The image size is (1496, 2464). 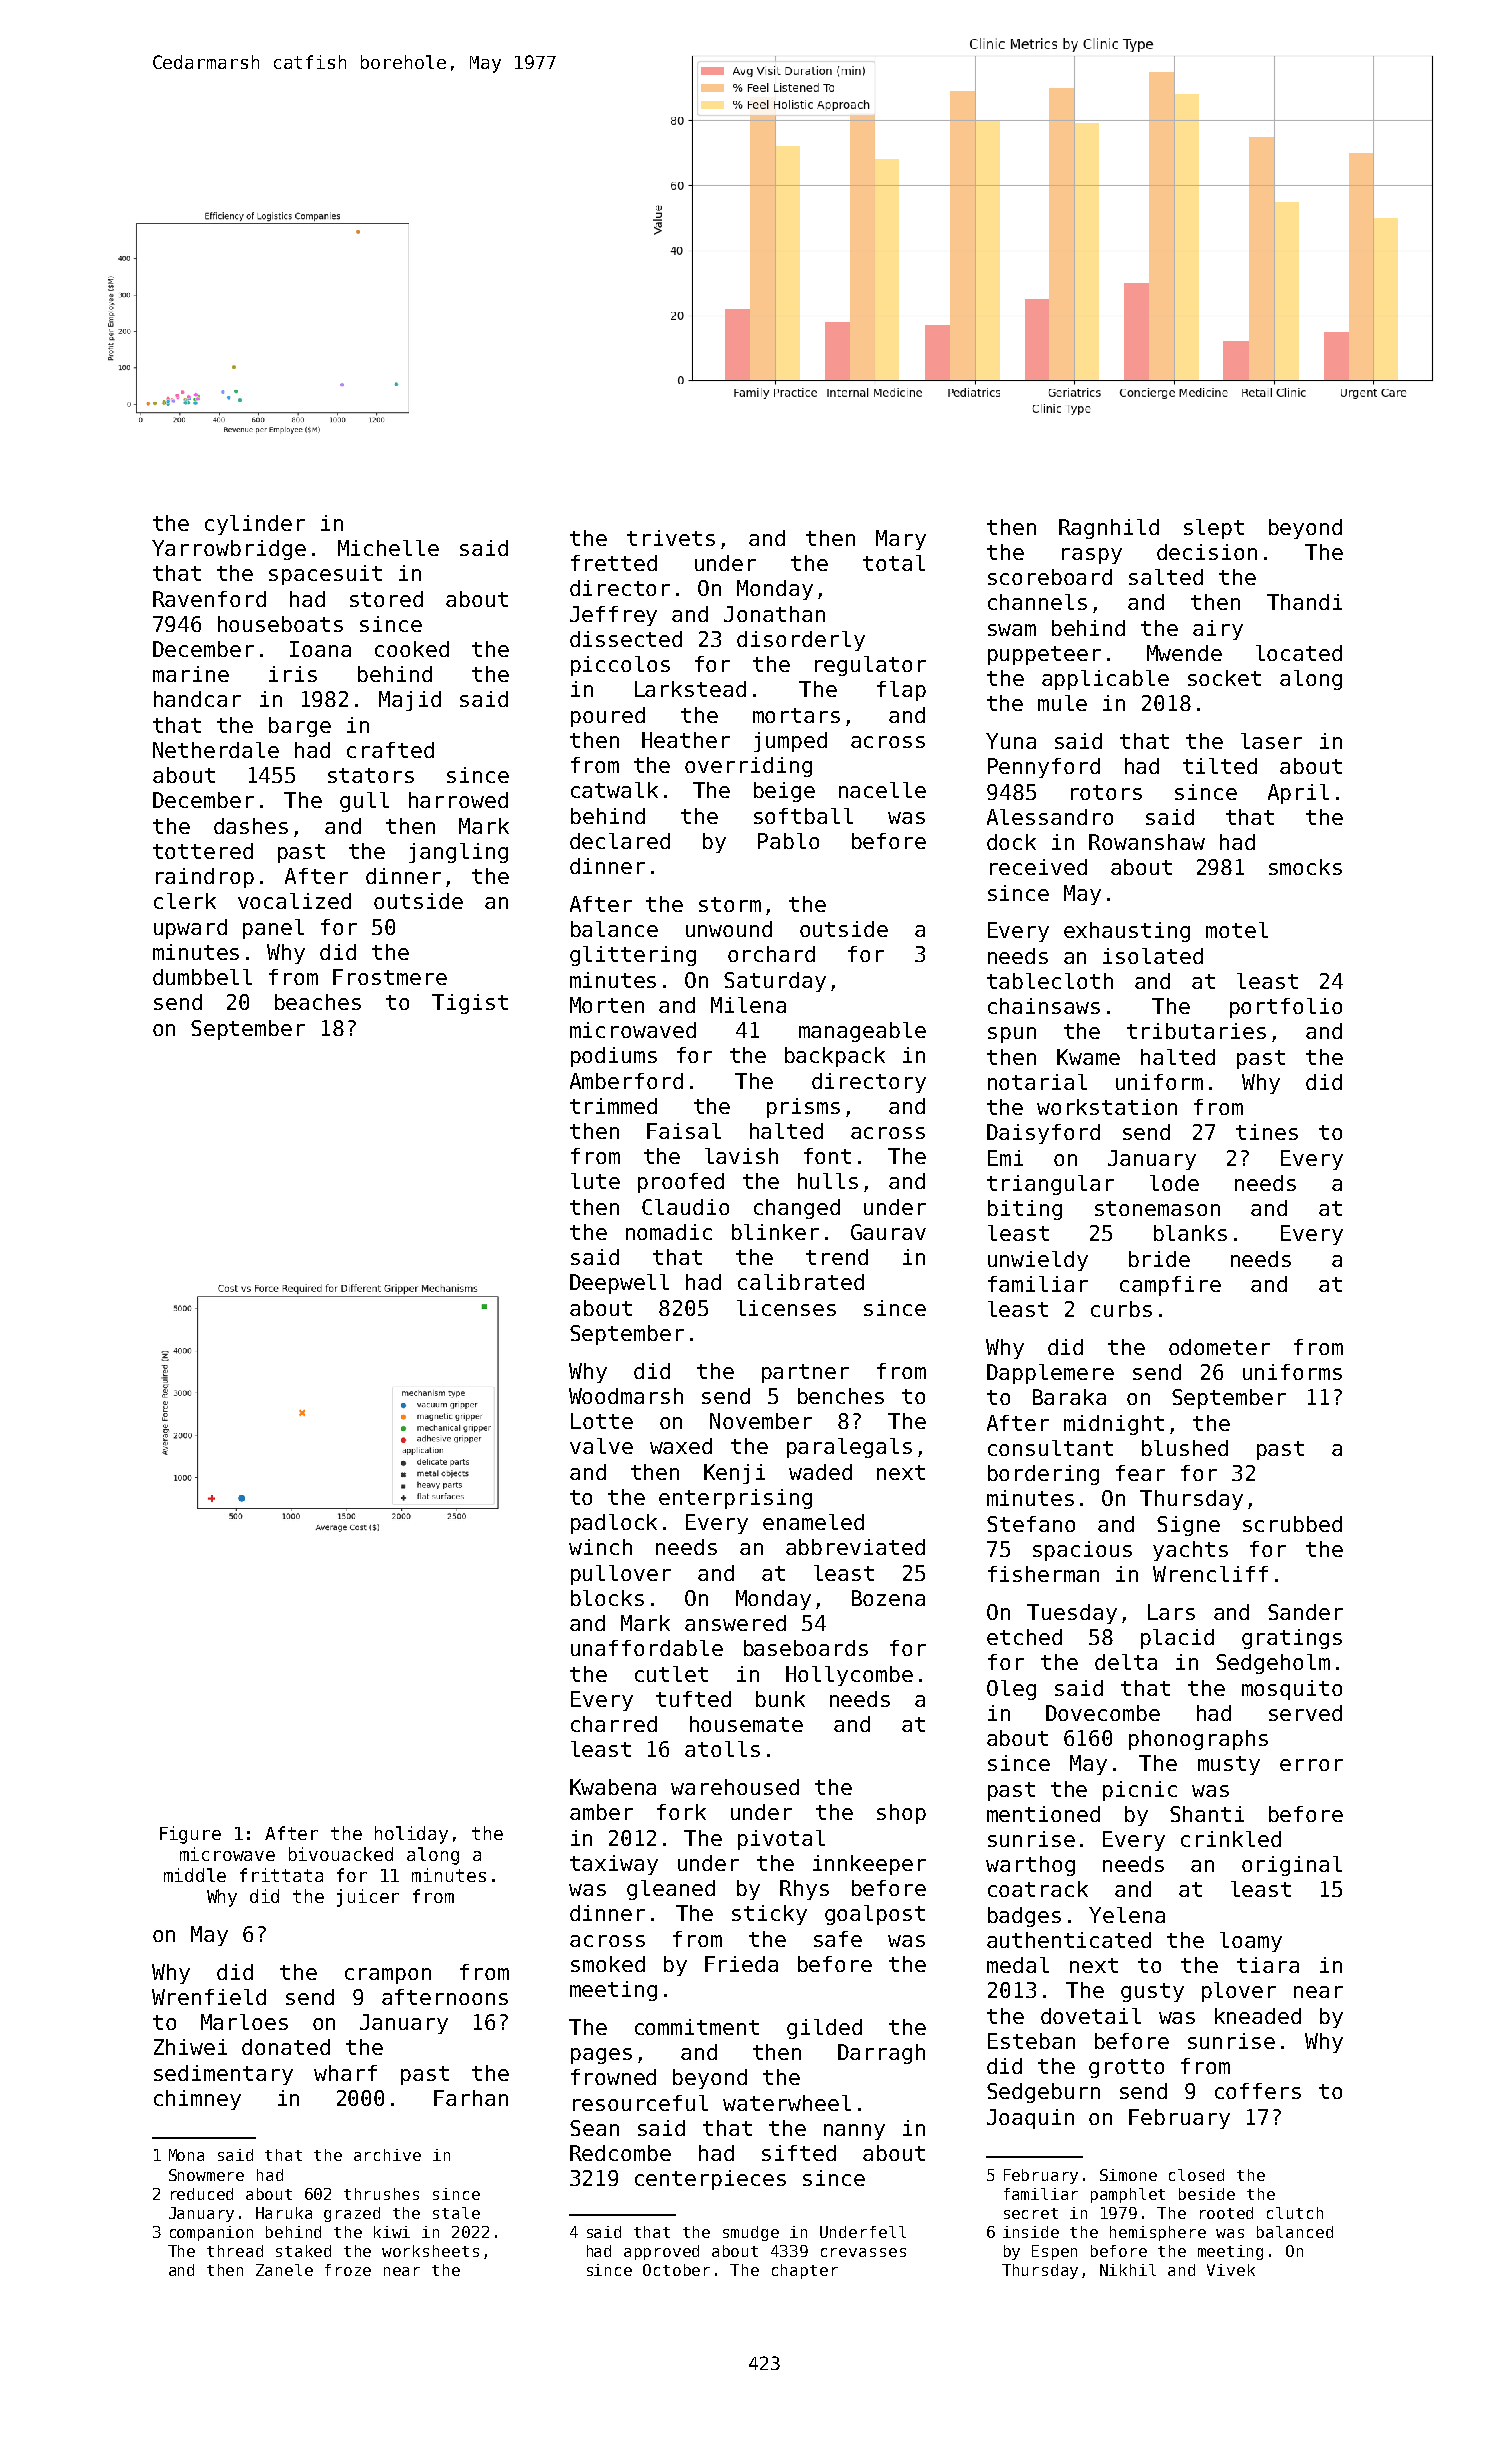 What do you see at coordinates (1043, 1134) in the document?
I see `Daisyford` at bounding box center [1043, 1134].
